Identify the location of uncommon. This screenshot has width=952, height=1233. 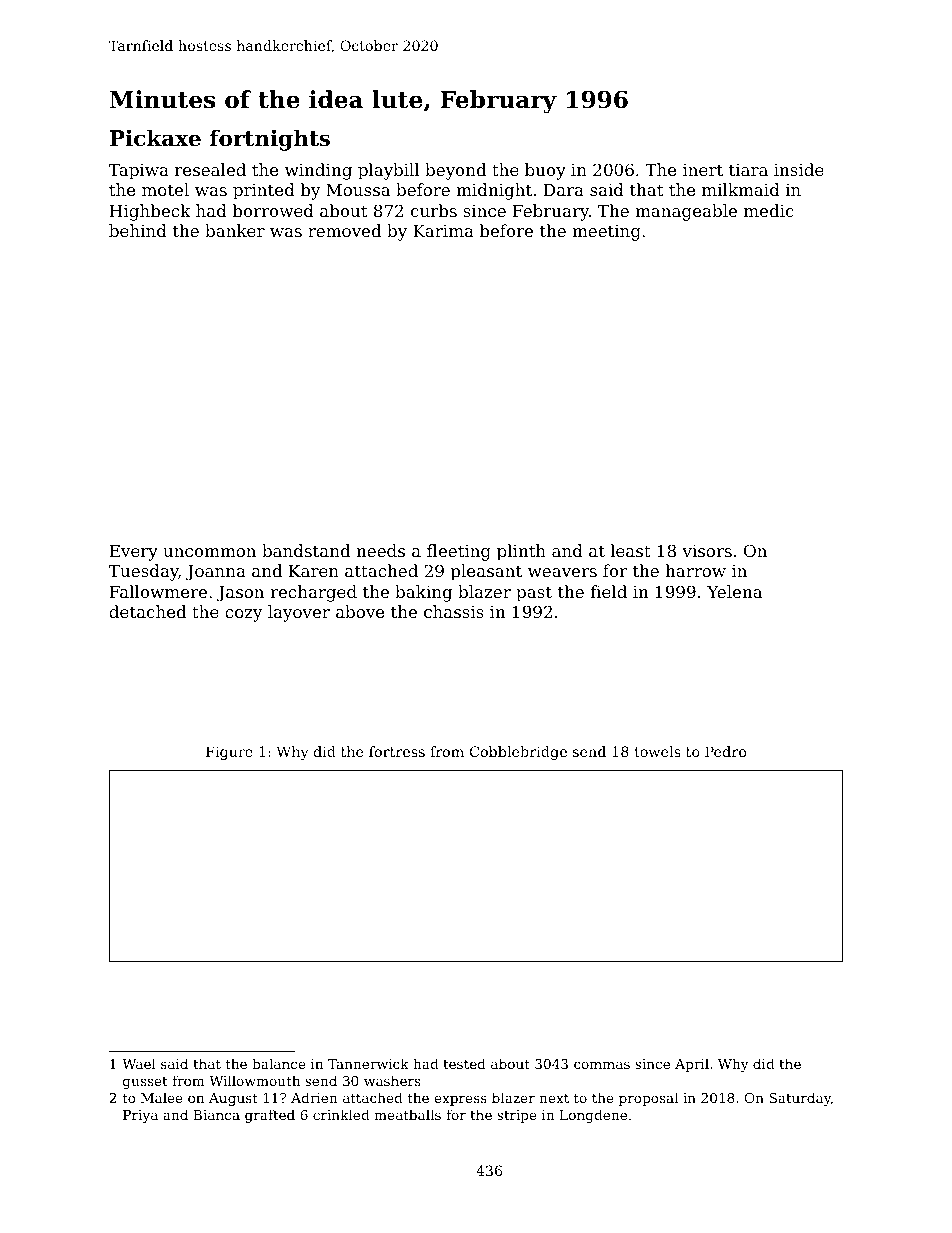
(209, 552).
